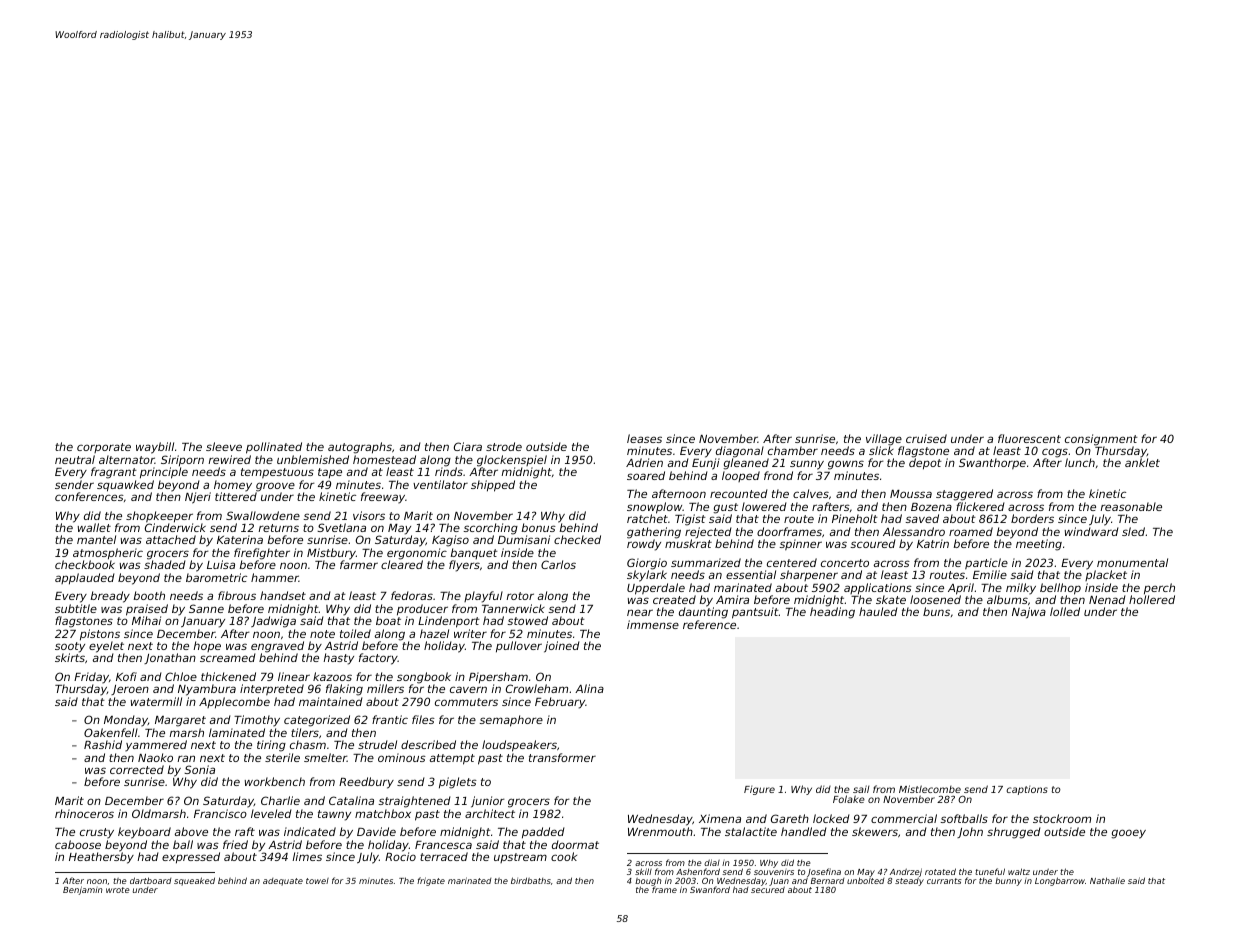  Describe the element at coordinates (855, 518) in the page. I see `Pineholt` at that location.
